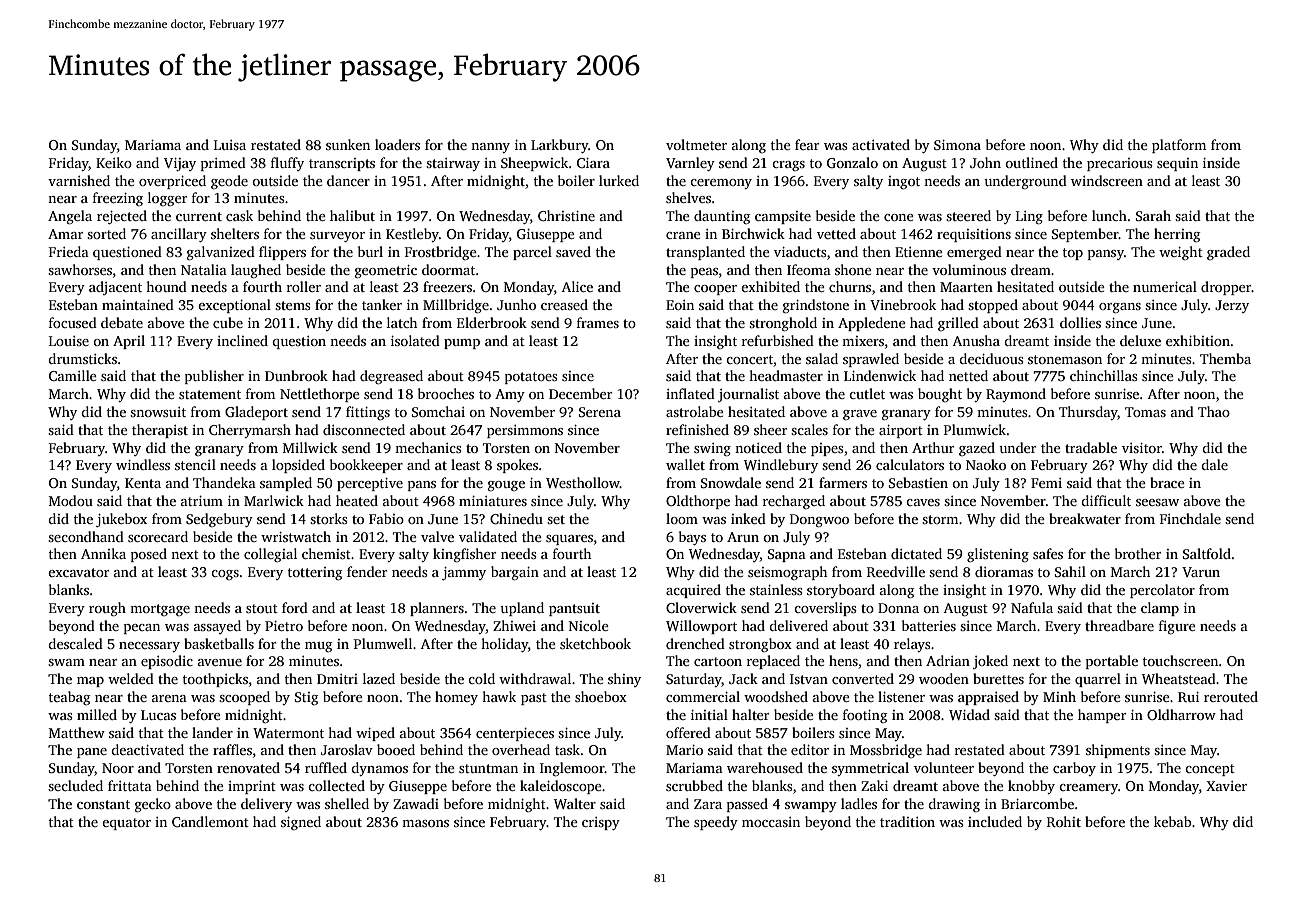 Image resolution: width=1308 pixels, height=924 pixels. What do you see at coordinates (490, 148) in the image?
I see `nanny` at bounding box center [490, 148].
